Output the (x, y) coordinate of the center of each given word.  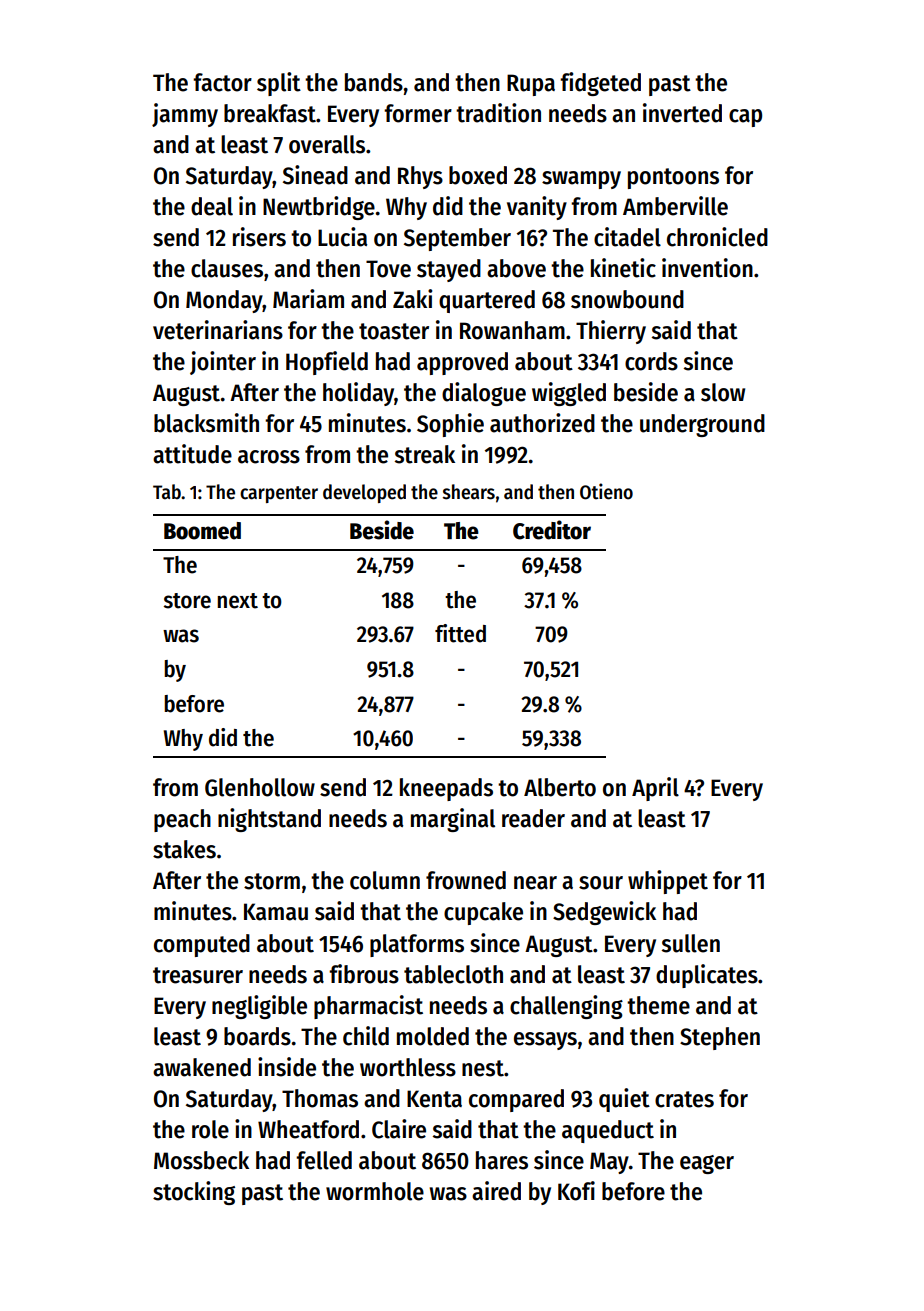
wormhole (375, 1191)
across (269, 457)
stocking (194, 1193)
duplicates (707, 976)
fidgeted (600, 84)
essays (545, 1041)
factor (222, 82)
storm (272, 881)
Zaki (412, 299)
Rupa (531, 85)
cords (651, 361)
